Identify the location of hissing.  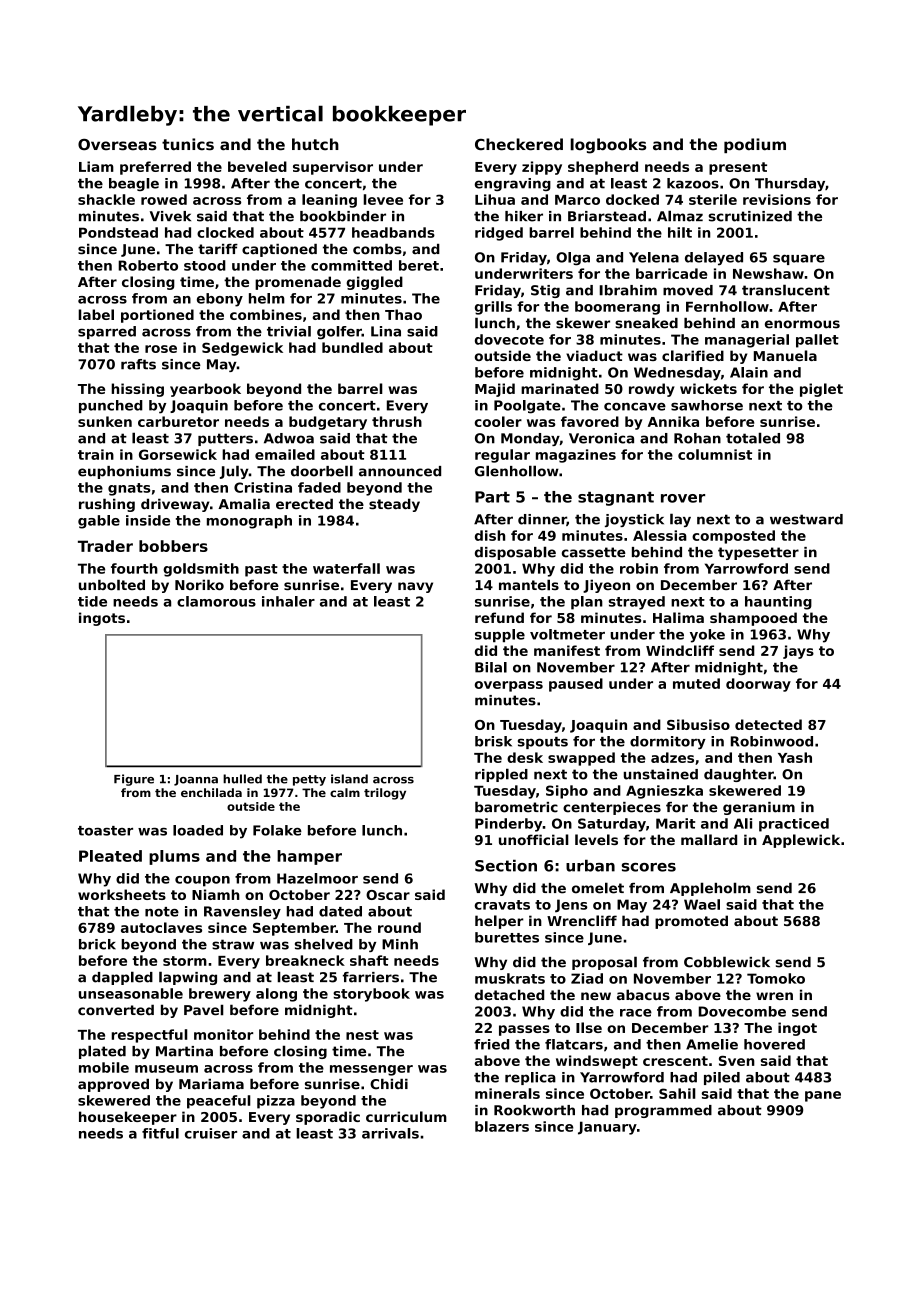
(137, 390).
